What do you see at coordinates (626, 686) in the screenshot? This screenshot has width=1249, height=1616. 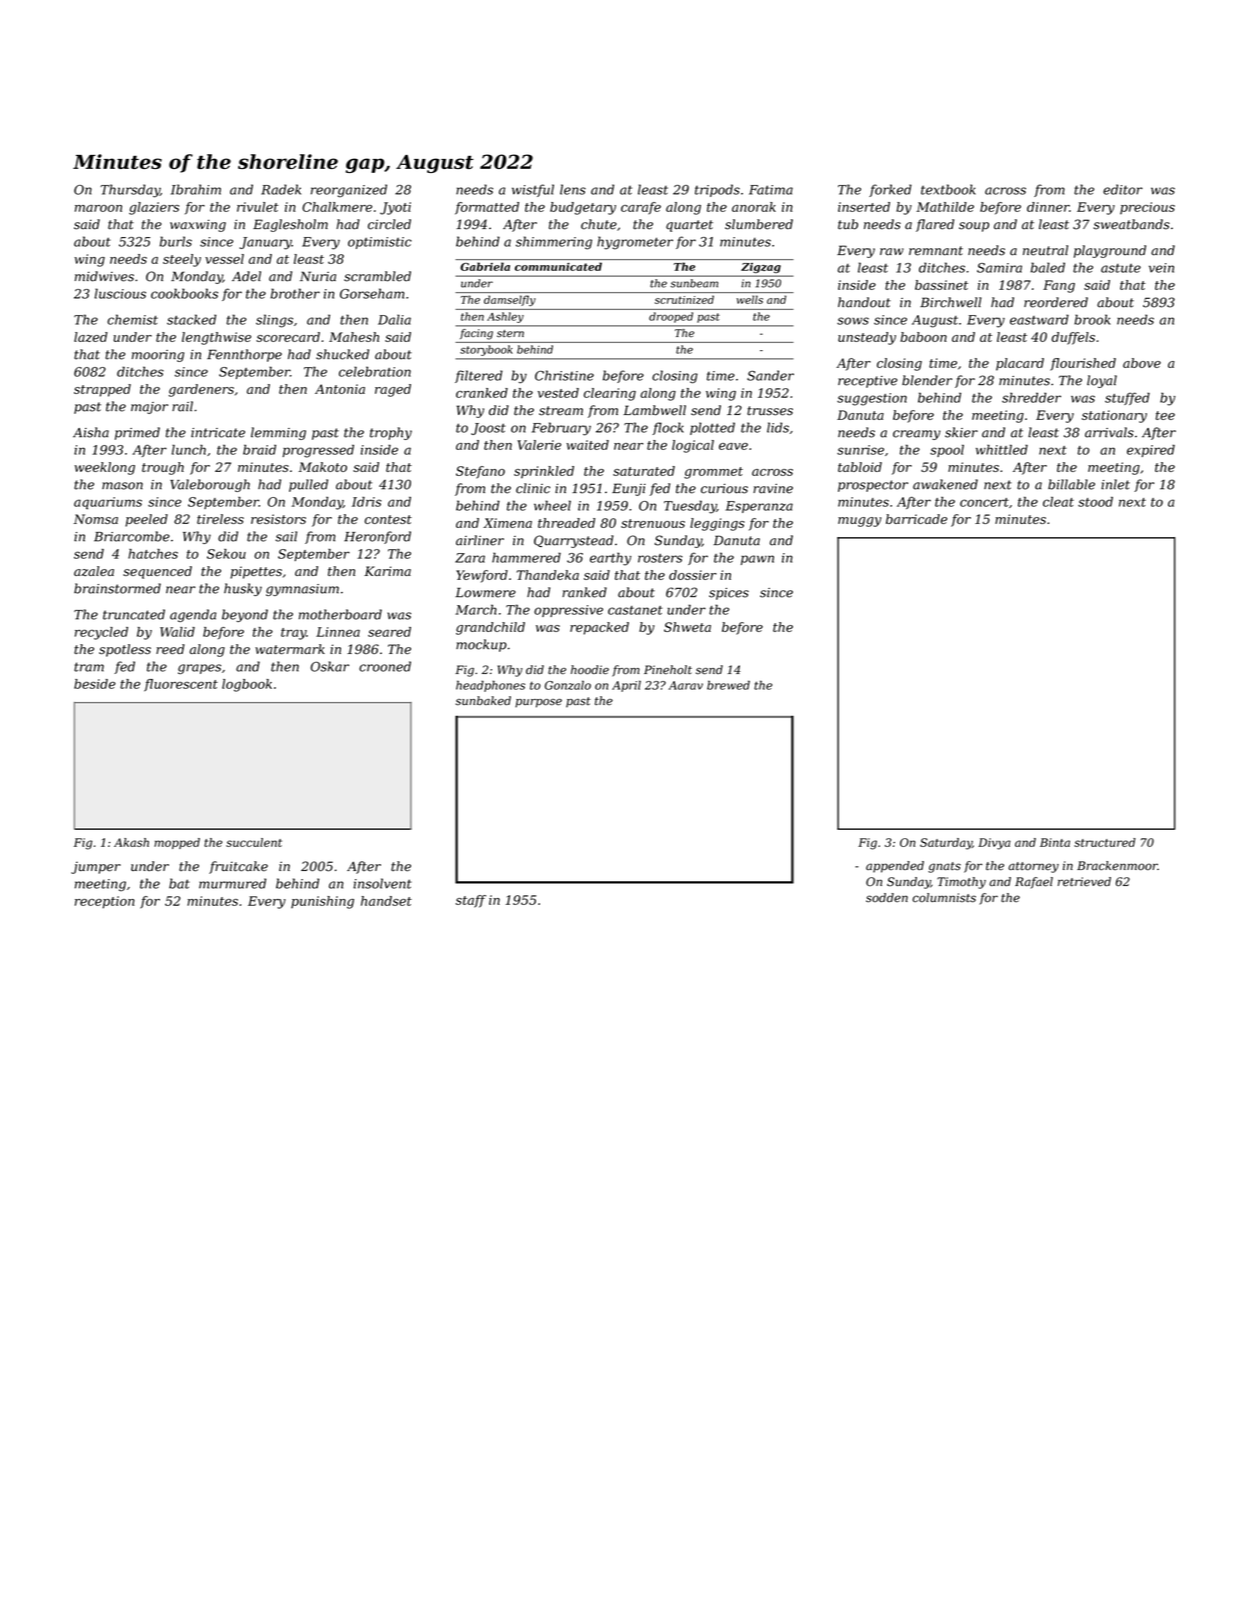 I see `April` at bounding box center [626, 686].
